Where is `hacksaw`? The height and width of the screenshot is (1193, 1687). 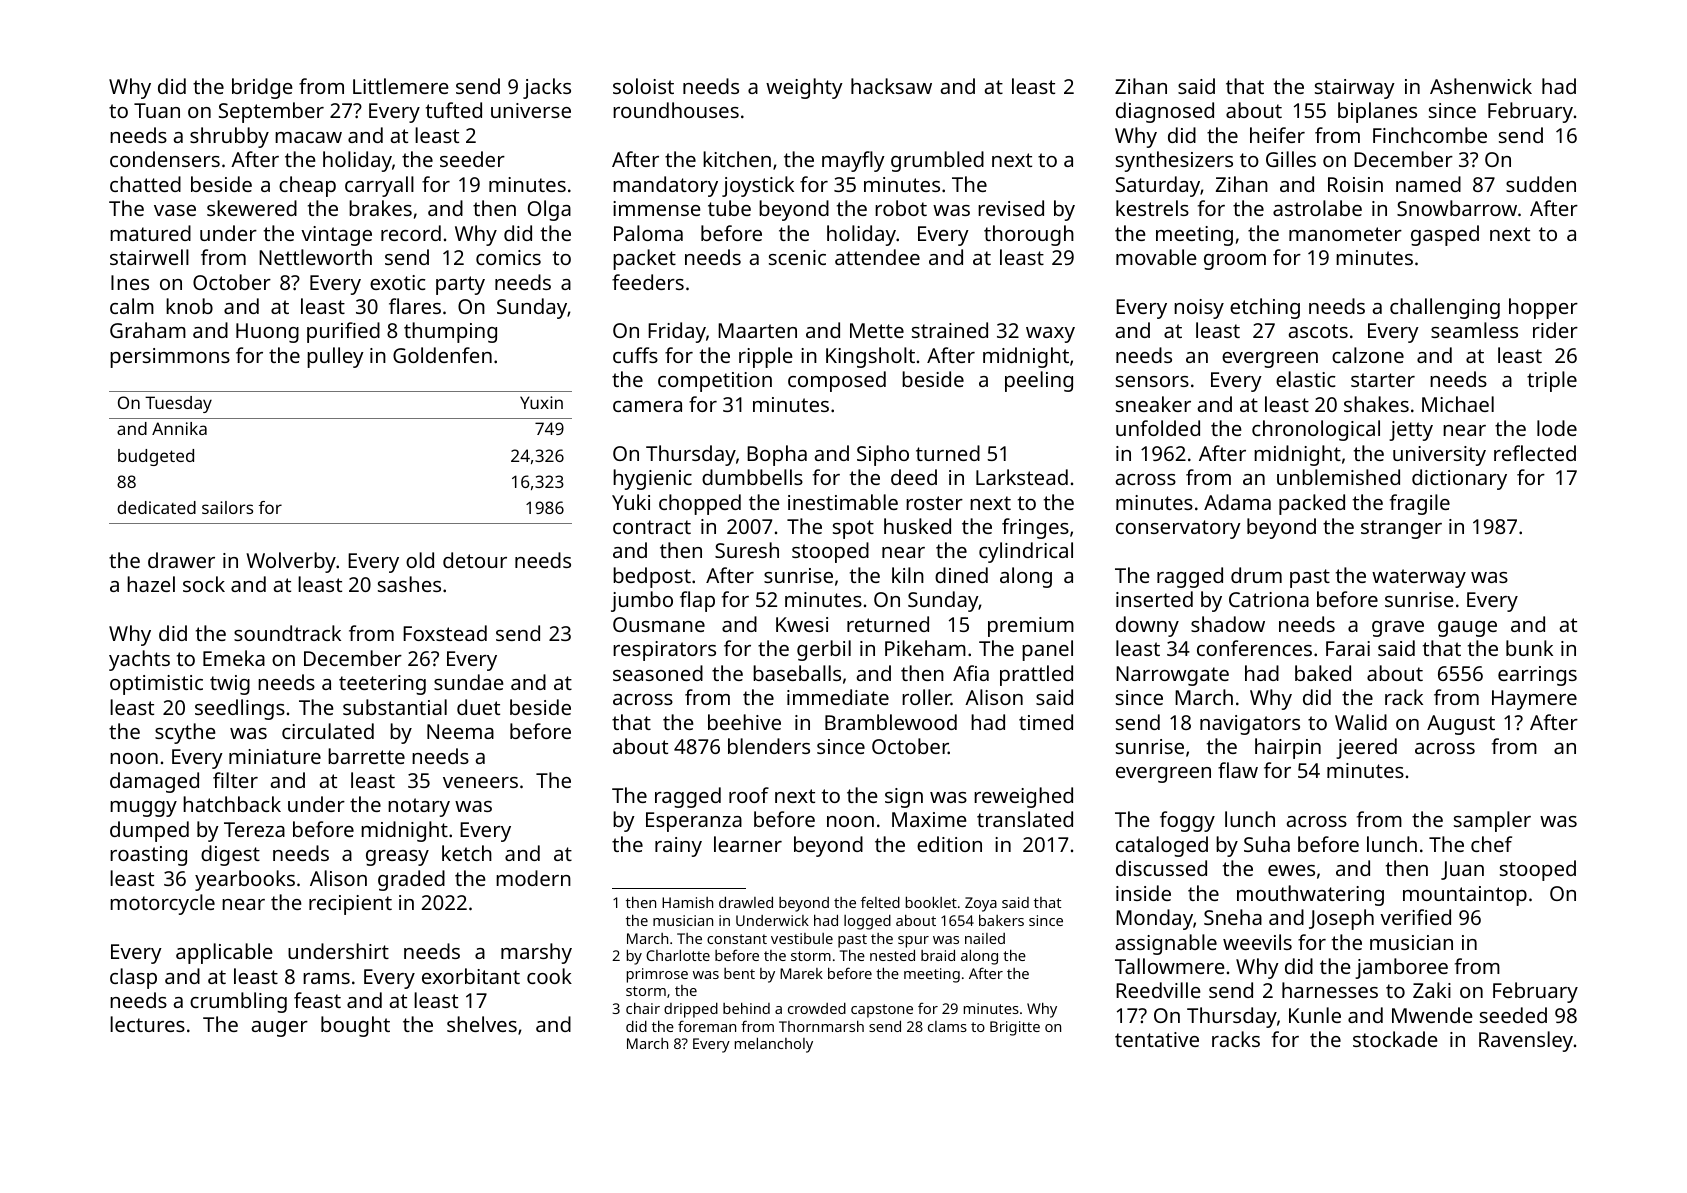 hacksaw is located at coordinates (891, 86).
